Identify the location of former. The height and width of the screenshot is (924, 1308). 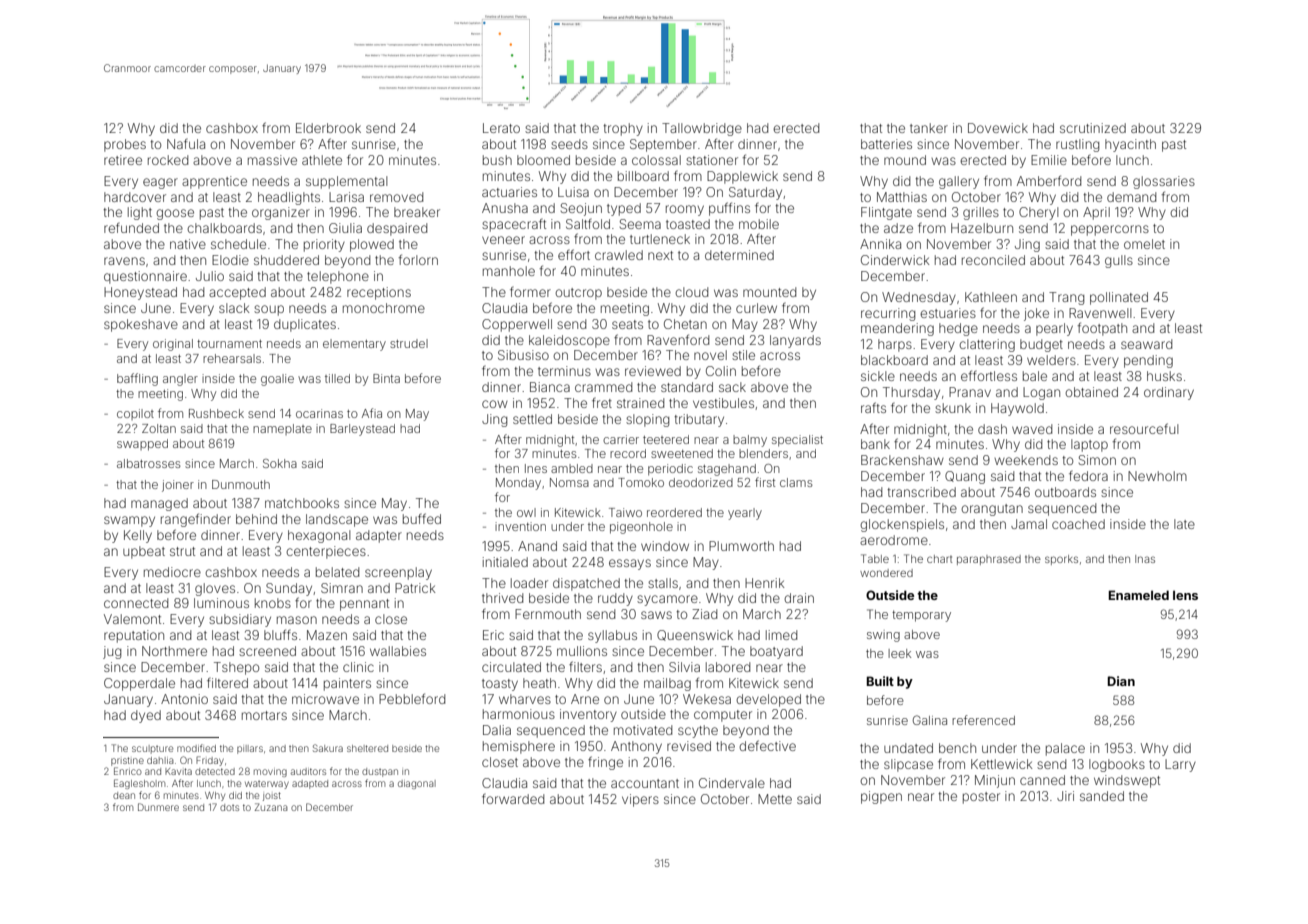
(530, 292).
